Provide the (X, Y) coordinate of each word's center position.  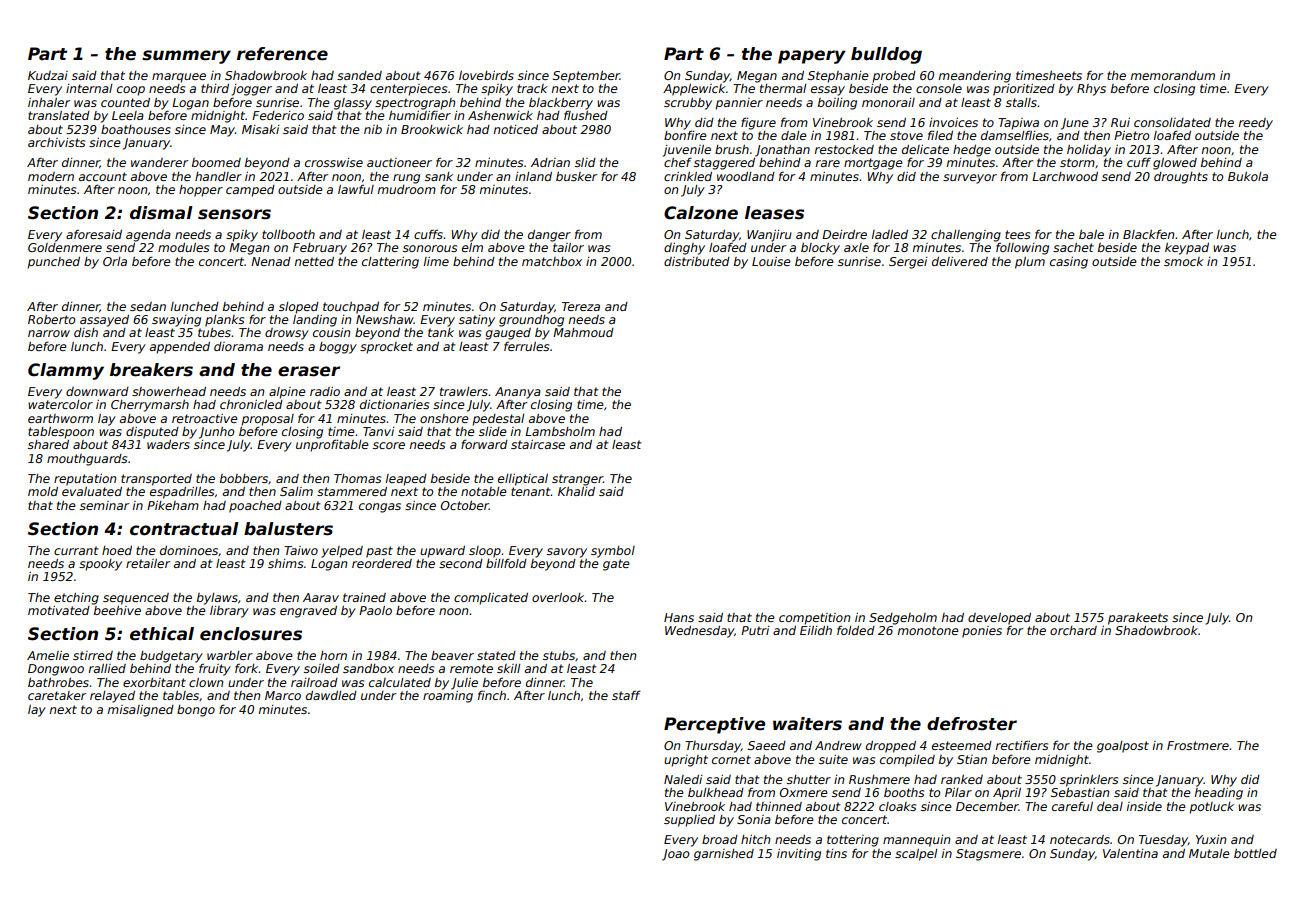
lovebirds (486, 75)
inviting (799, 855)
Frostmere (1198, 745)
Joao (675, 855)
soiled (322, 668)
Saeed (767, 745)
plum (1030, 263)
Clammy (66, 371)
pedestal (498, 420)
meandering (975, 77)
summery (186, 57)
